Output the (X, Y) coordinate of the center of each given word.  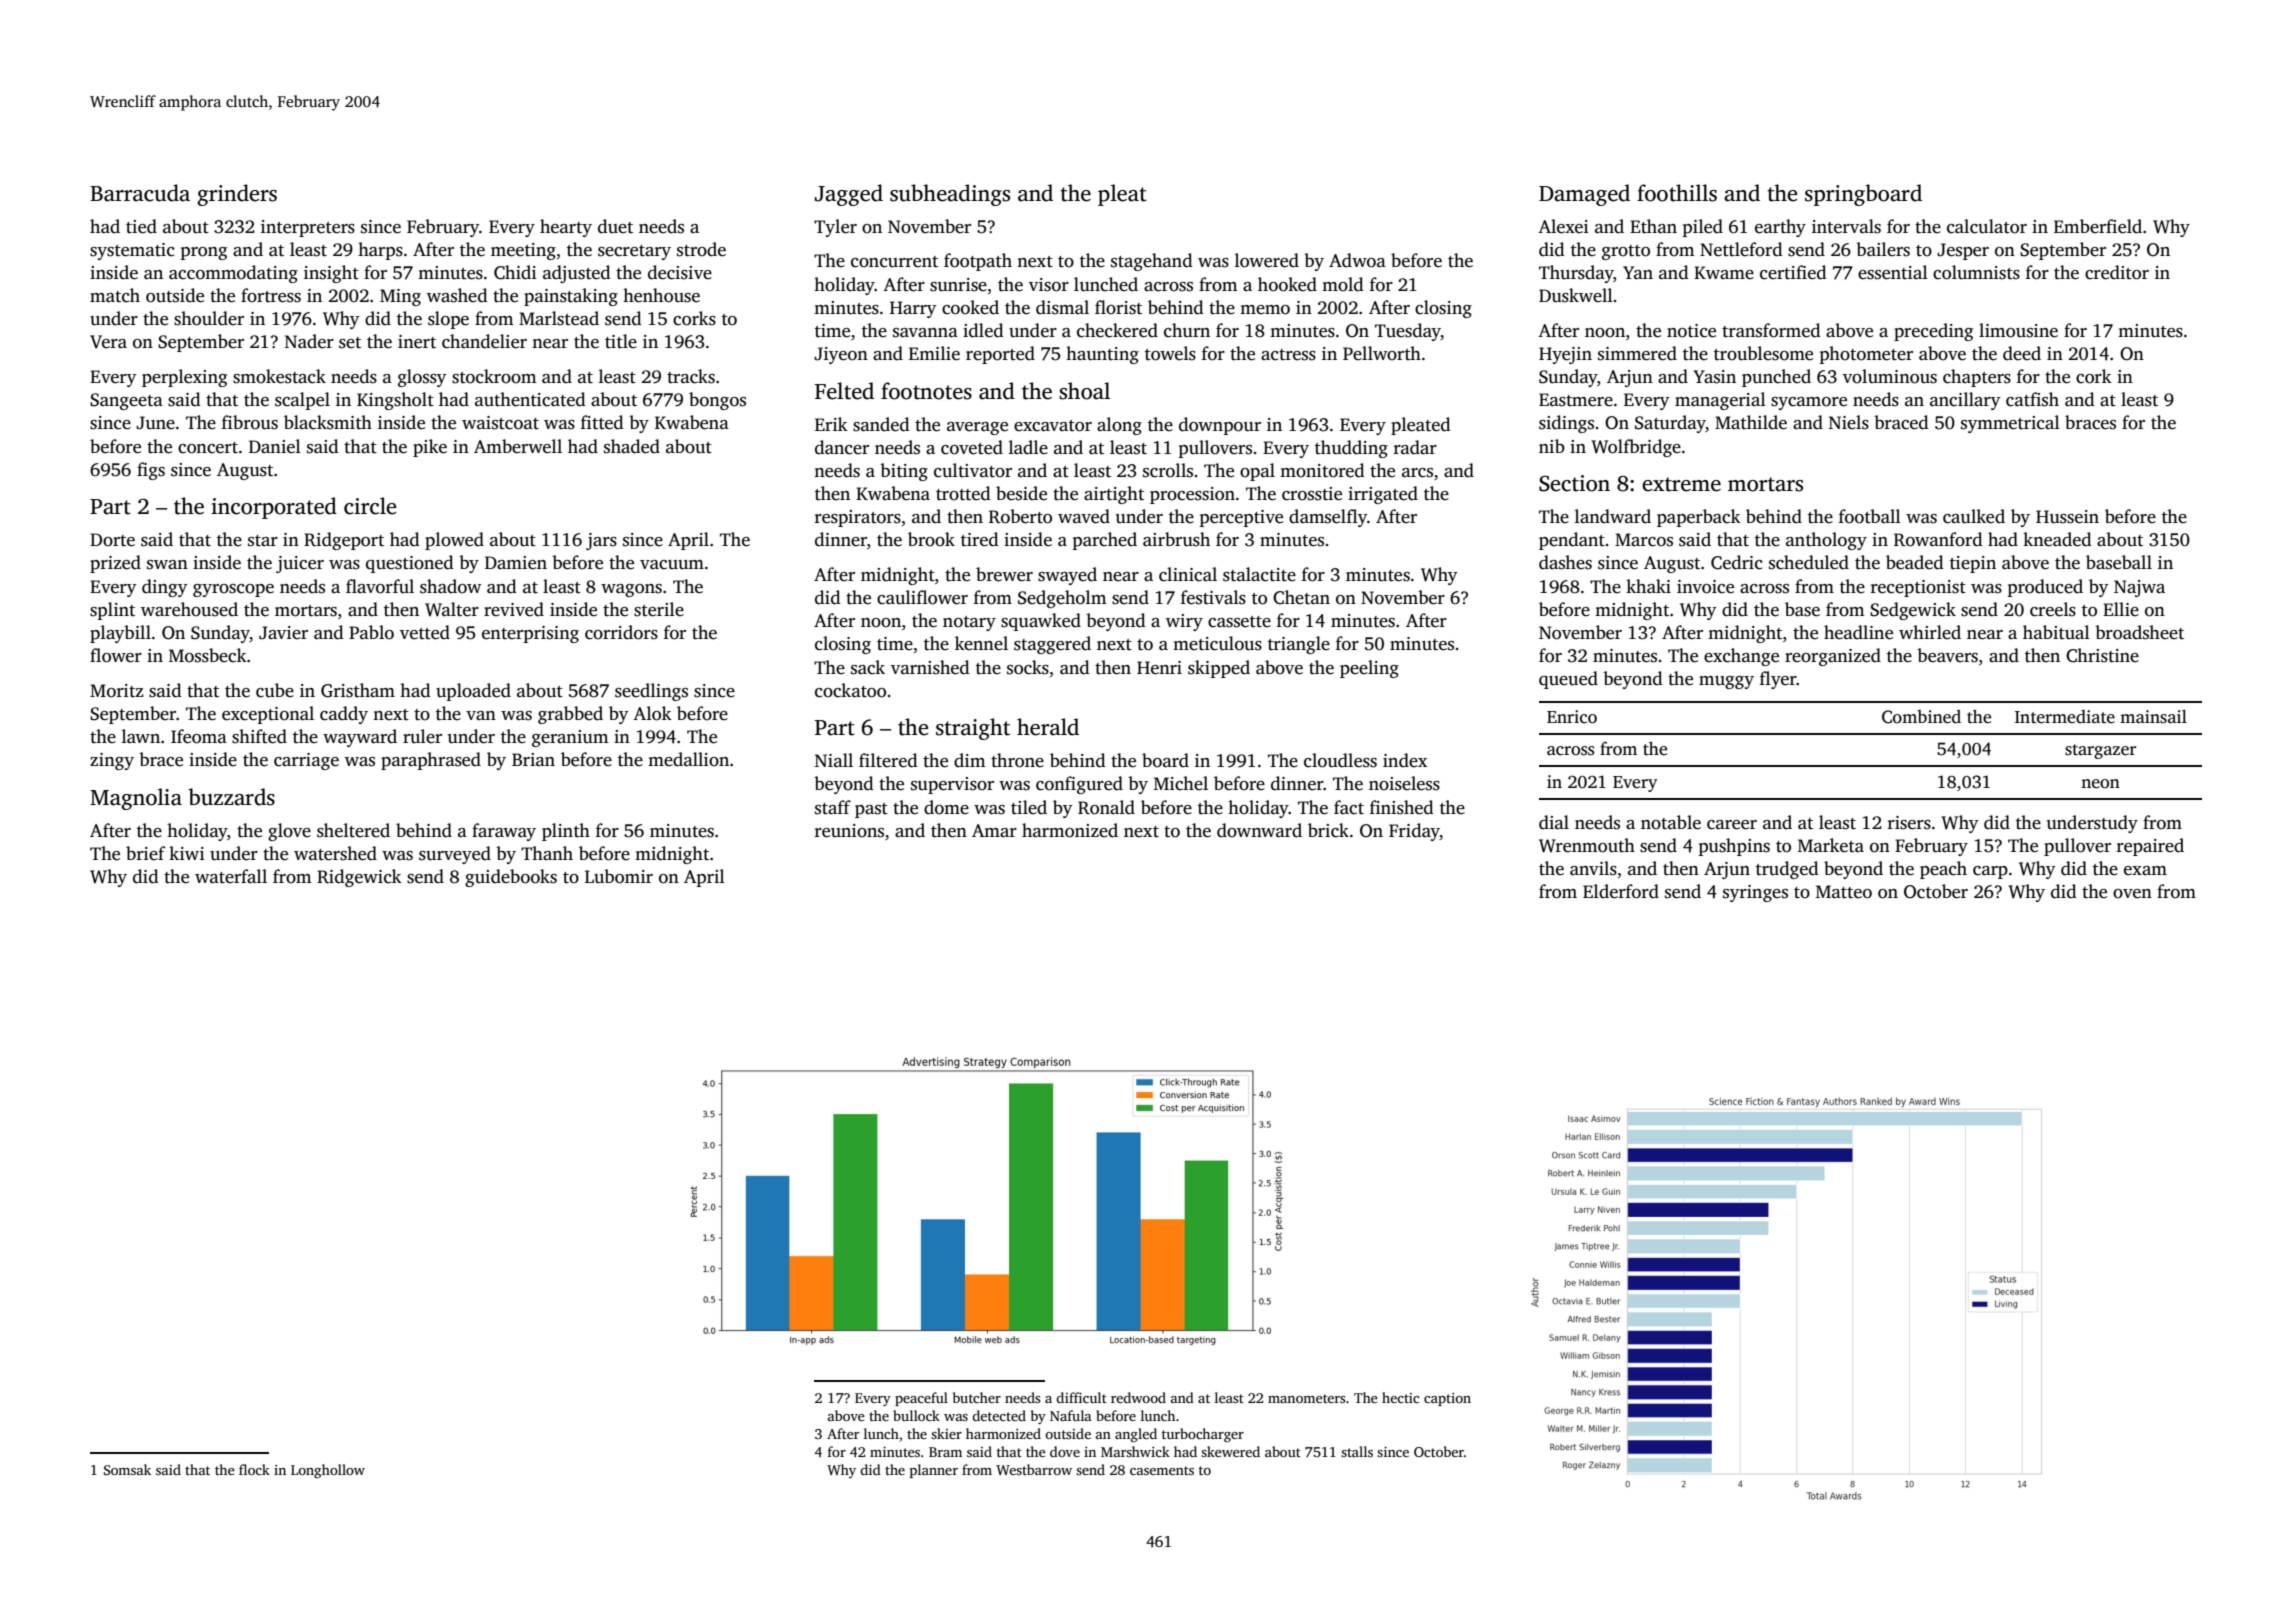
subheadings (950, 195)
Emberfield (2098, 226)
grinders (237, 195)
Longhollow (328, 1471)
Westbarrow (1034, 1469)
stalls (1357, 1451)
